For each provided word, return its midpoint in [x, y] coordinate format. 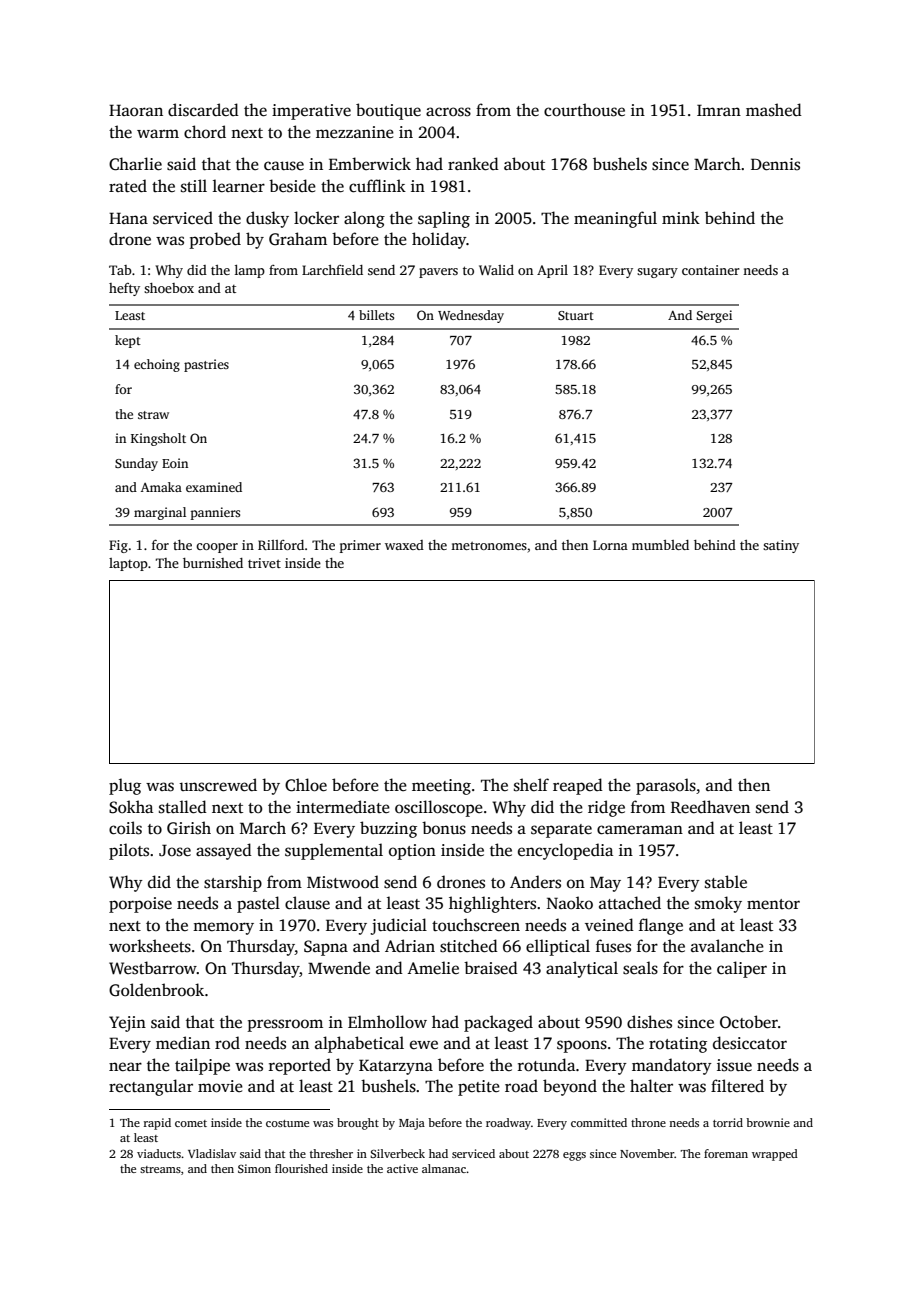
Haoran [136, 110]
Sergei [714, 316]
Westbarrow [153, 968]
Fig [118, 546]
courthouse [584, 110]
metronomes [489, 546]
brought [358, 1124]
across [448, 112]
